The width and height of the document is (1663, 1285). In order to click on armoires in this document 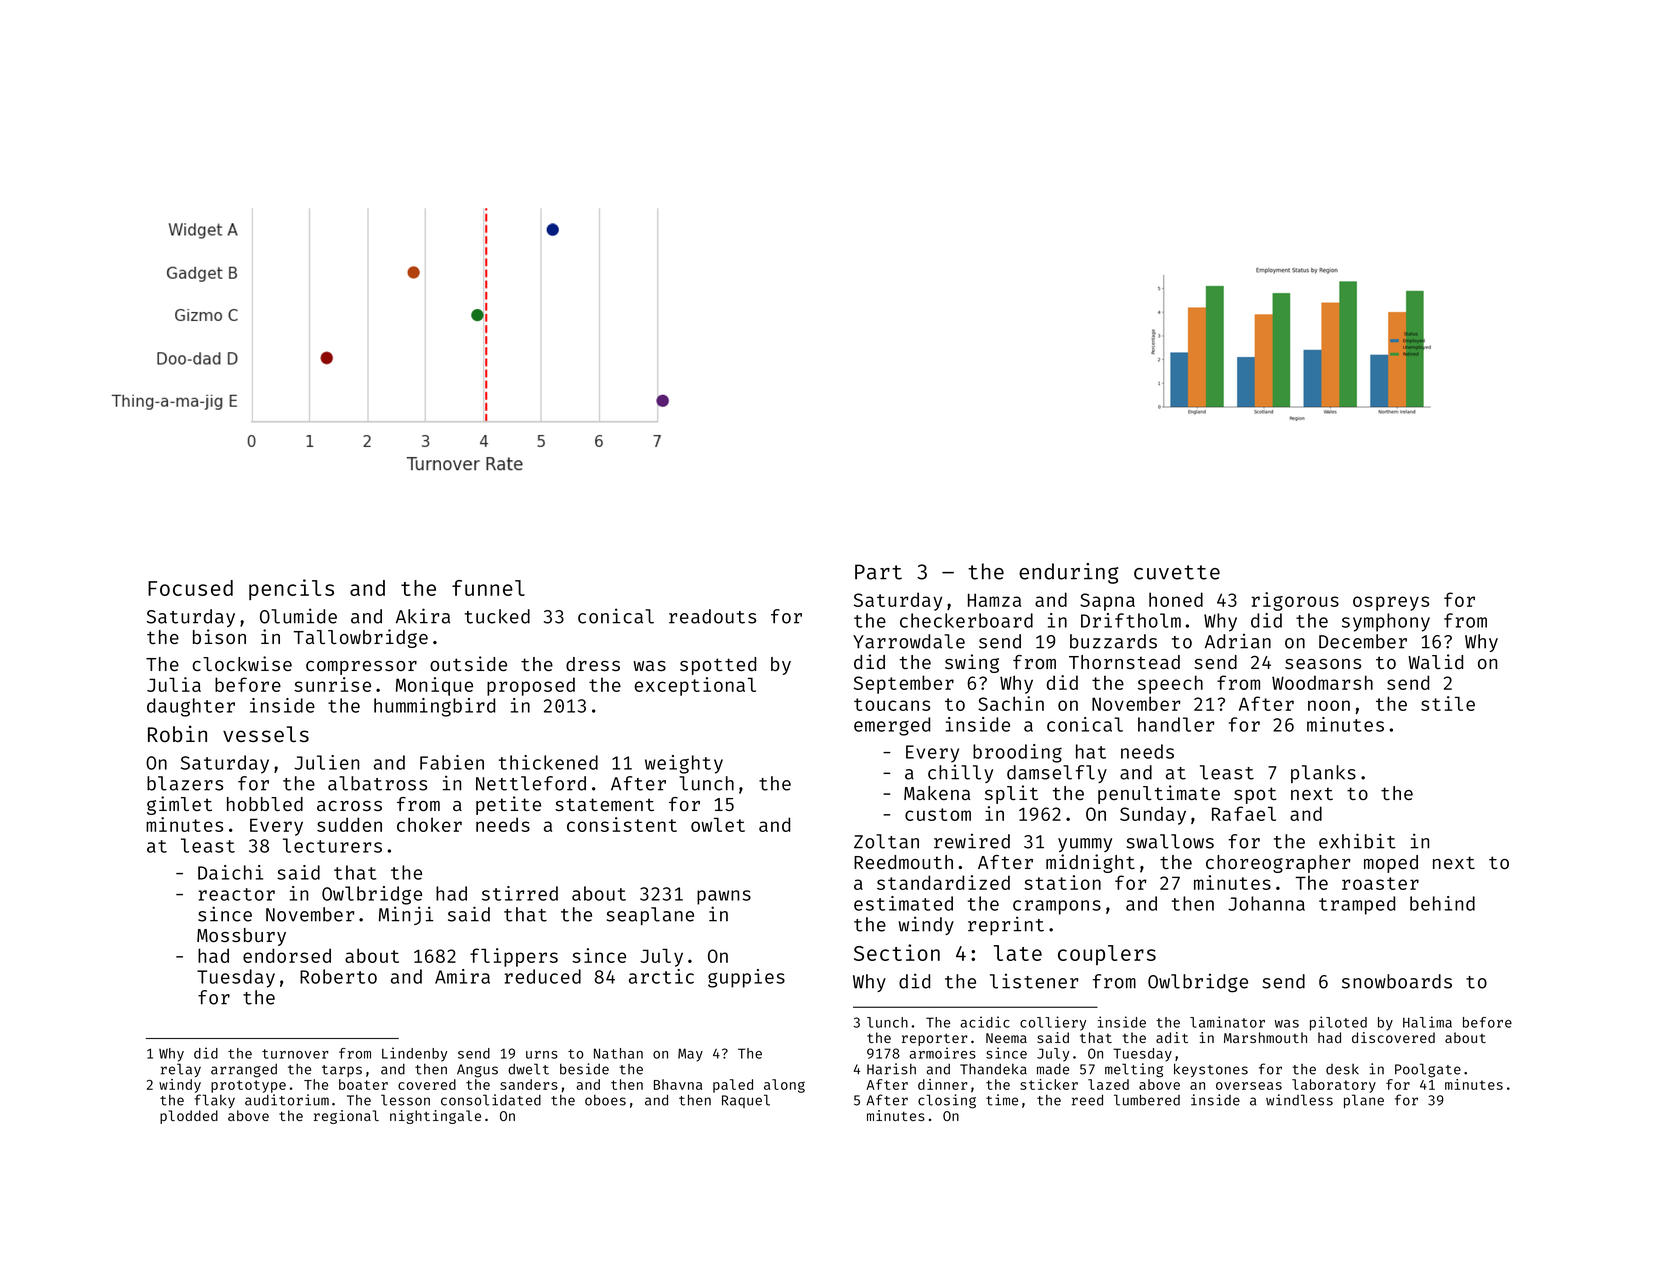, I will do `click(942, 1053)`.
